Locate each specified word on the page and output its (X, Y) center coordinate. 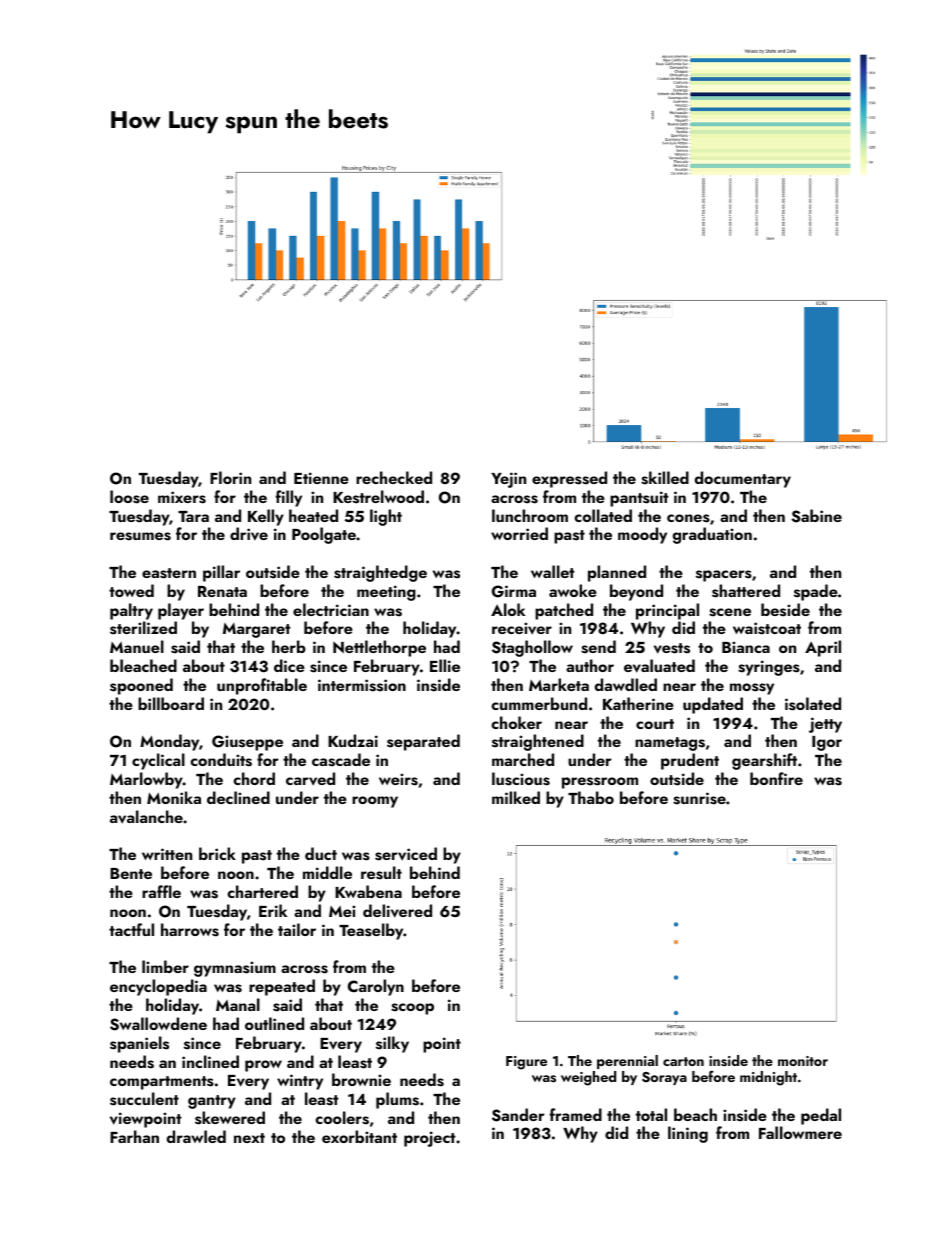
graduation (712, 535)
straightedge (380, 573)
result (381, 873)
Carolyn (376, 987)
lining (688, 1134)
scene (730, 612)
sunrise (699, 798)
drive (249, 533)
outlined (274, 1023)
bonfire (776, 778)
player (181, 611)
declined (238, 797)
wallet (553, 571)
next (249, 1138)
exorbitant (359, 1136)
